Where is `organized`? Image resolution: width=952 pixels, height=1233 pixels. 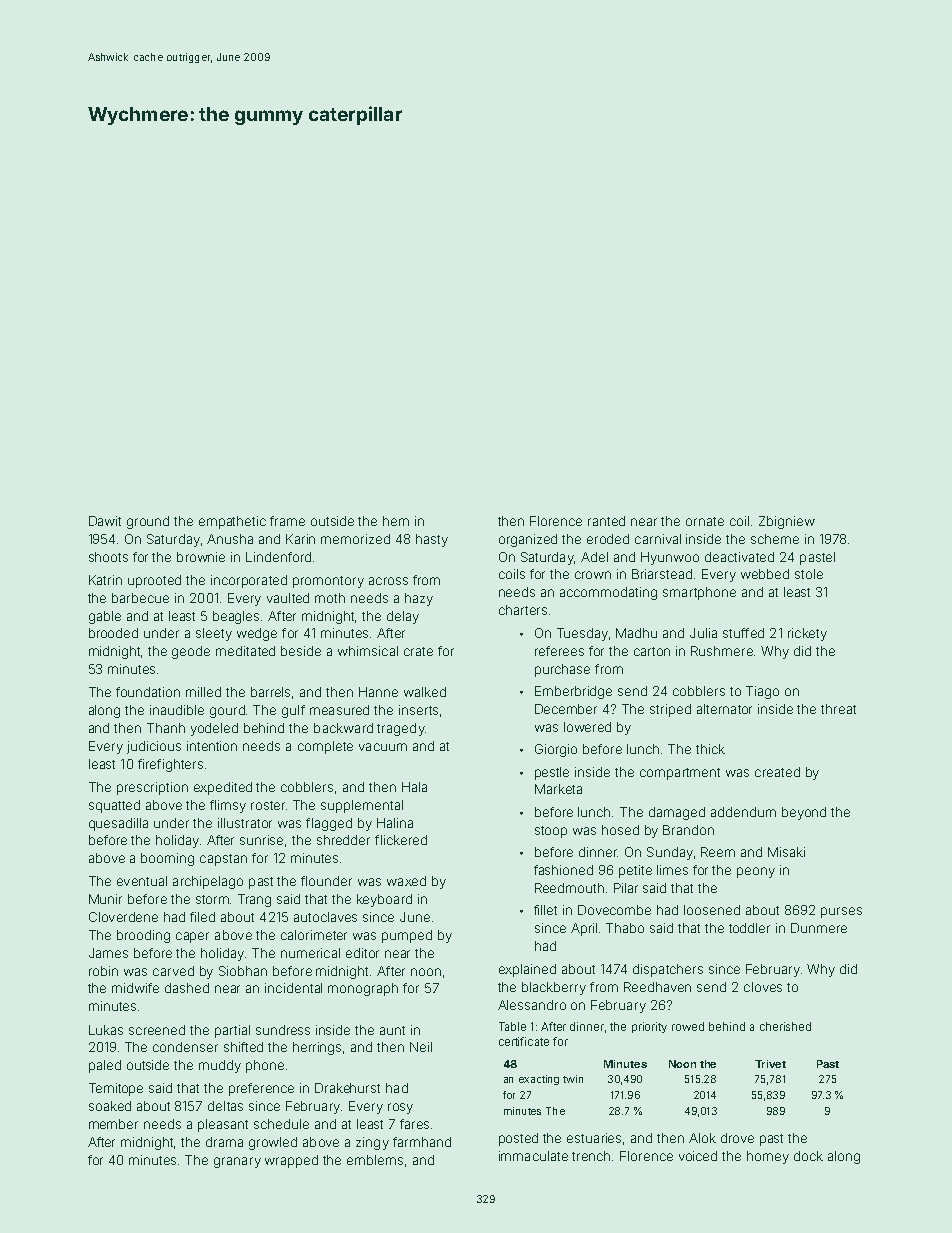
organized is located at coordinates (528, 540).
